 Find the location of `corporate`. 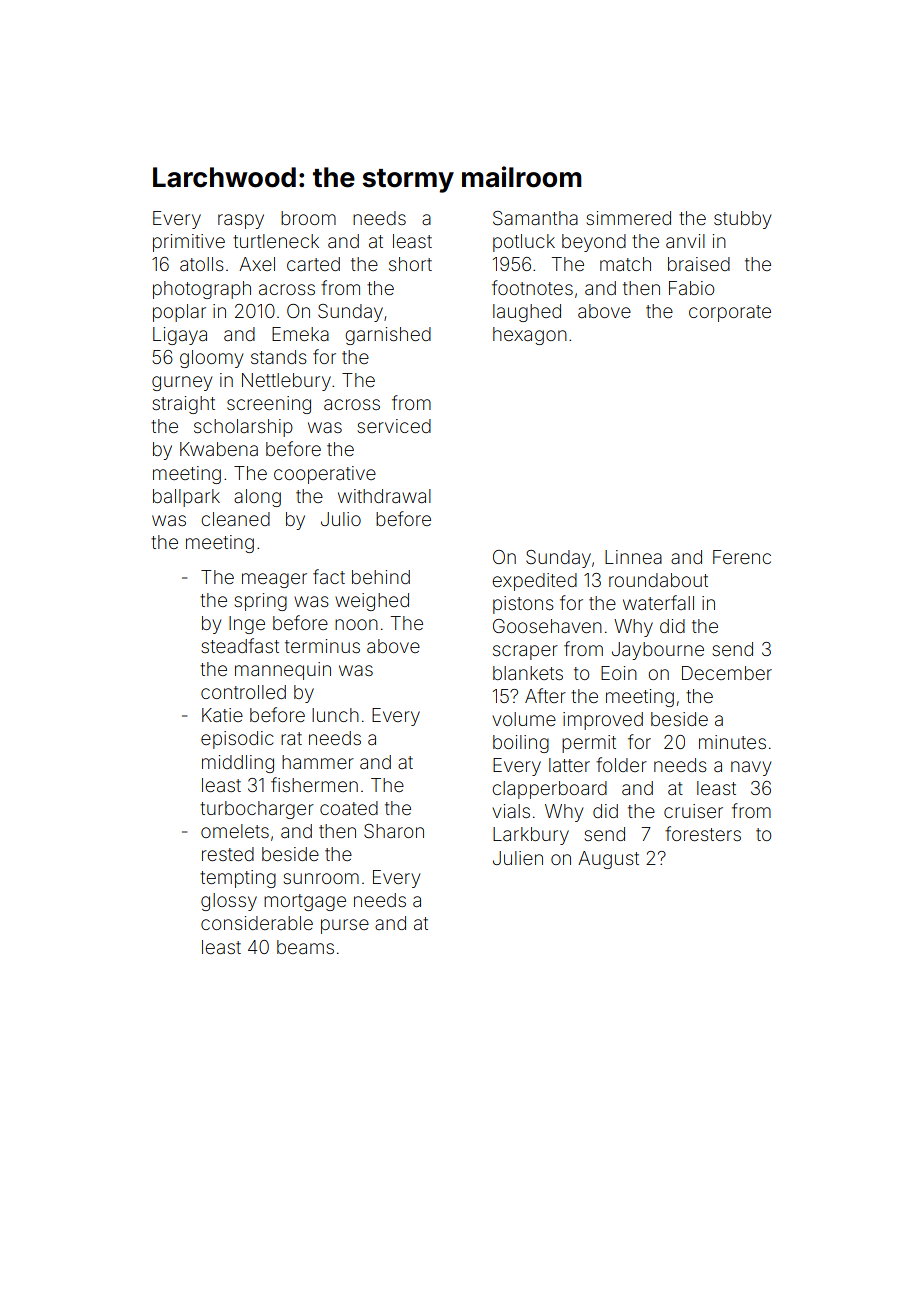

corporate is located at coordinates (730, 313).
